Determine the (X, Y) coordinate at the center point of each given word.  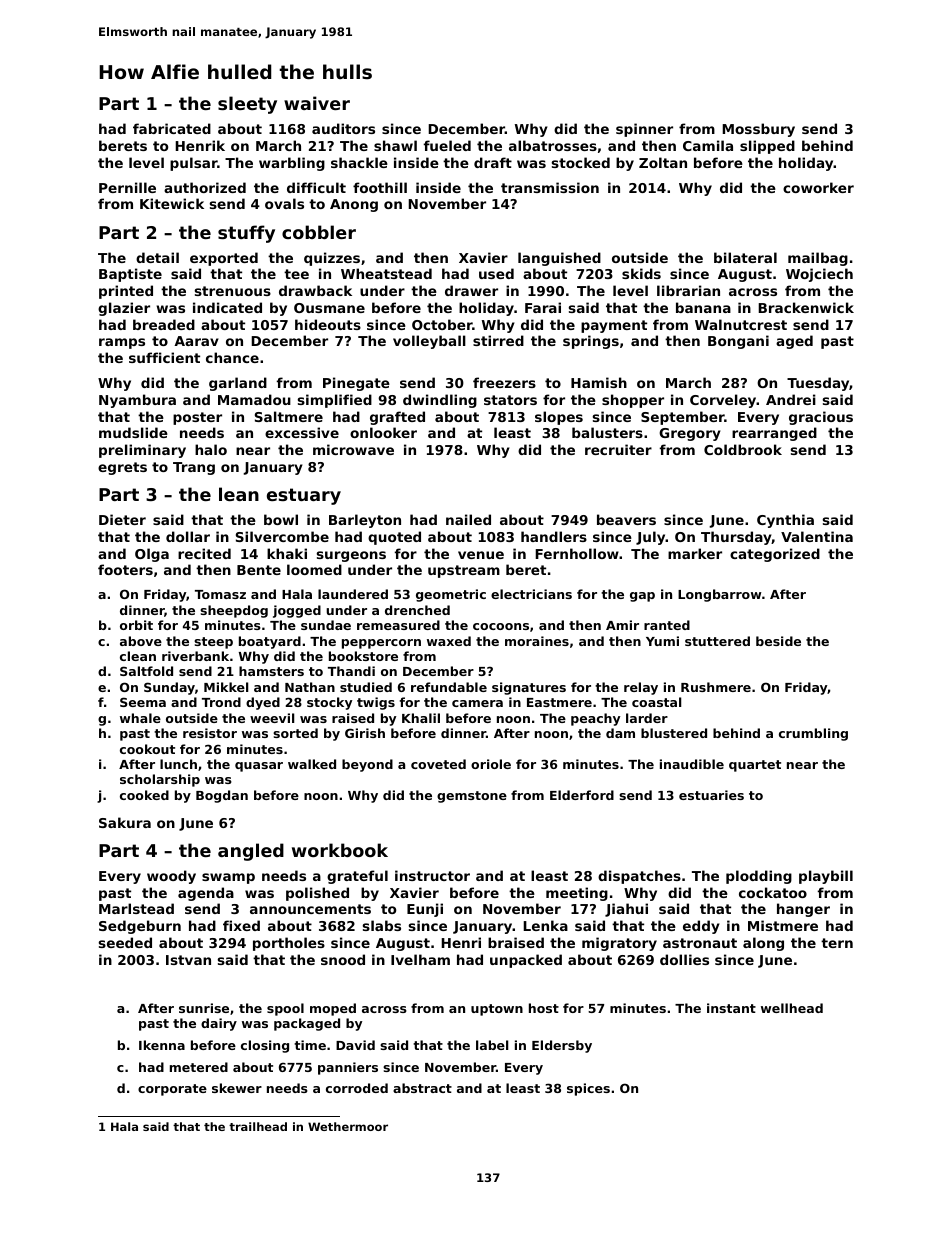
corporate (172, 1090)
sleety (247, 105)
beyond (367, 765)
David (355, 1045)
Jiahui (626, 910)
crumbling (813, 734)
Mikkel (226, 687)
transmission (550, 187)
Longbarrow (719, 595)
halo (211, 449)
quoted (394, 538)
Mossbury (758, 130)
